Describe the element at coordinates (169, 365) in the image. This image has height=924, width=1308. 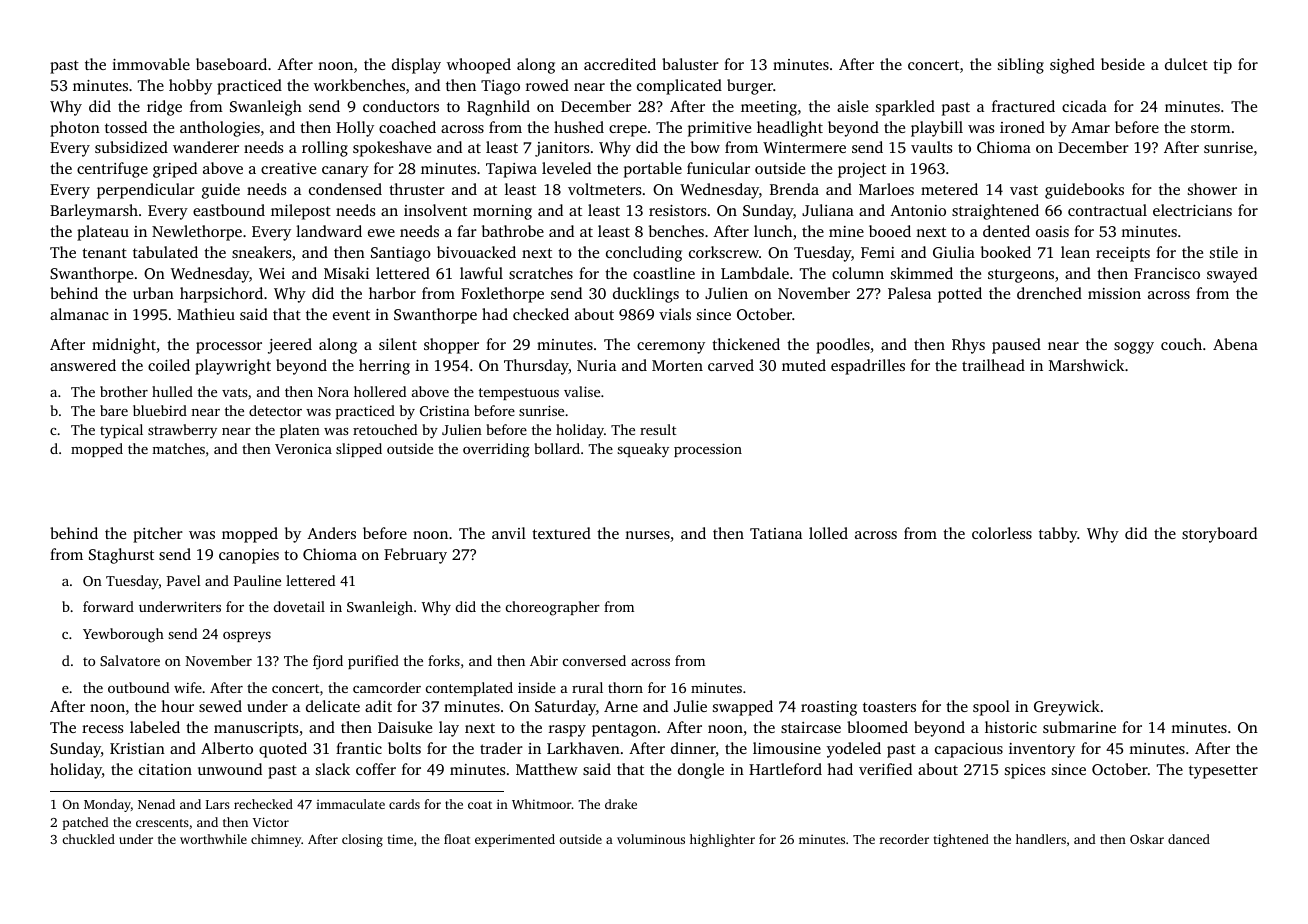
I see `coiled` at that location.
